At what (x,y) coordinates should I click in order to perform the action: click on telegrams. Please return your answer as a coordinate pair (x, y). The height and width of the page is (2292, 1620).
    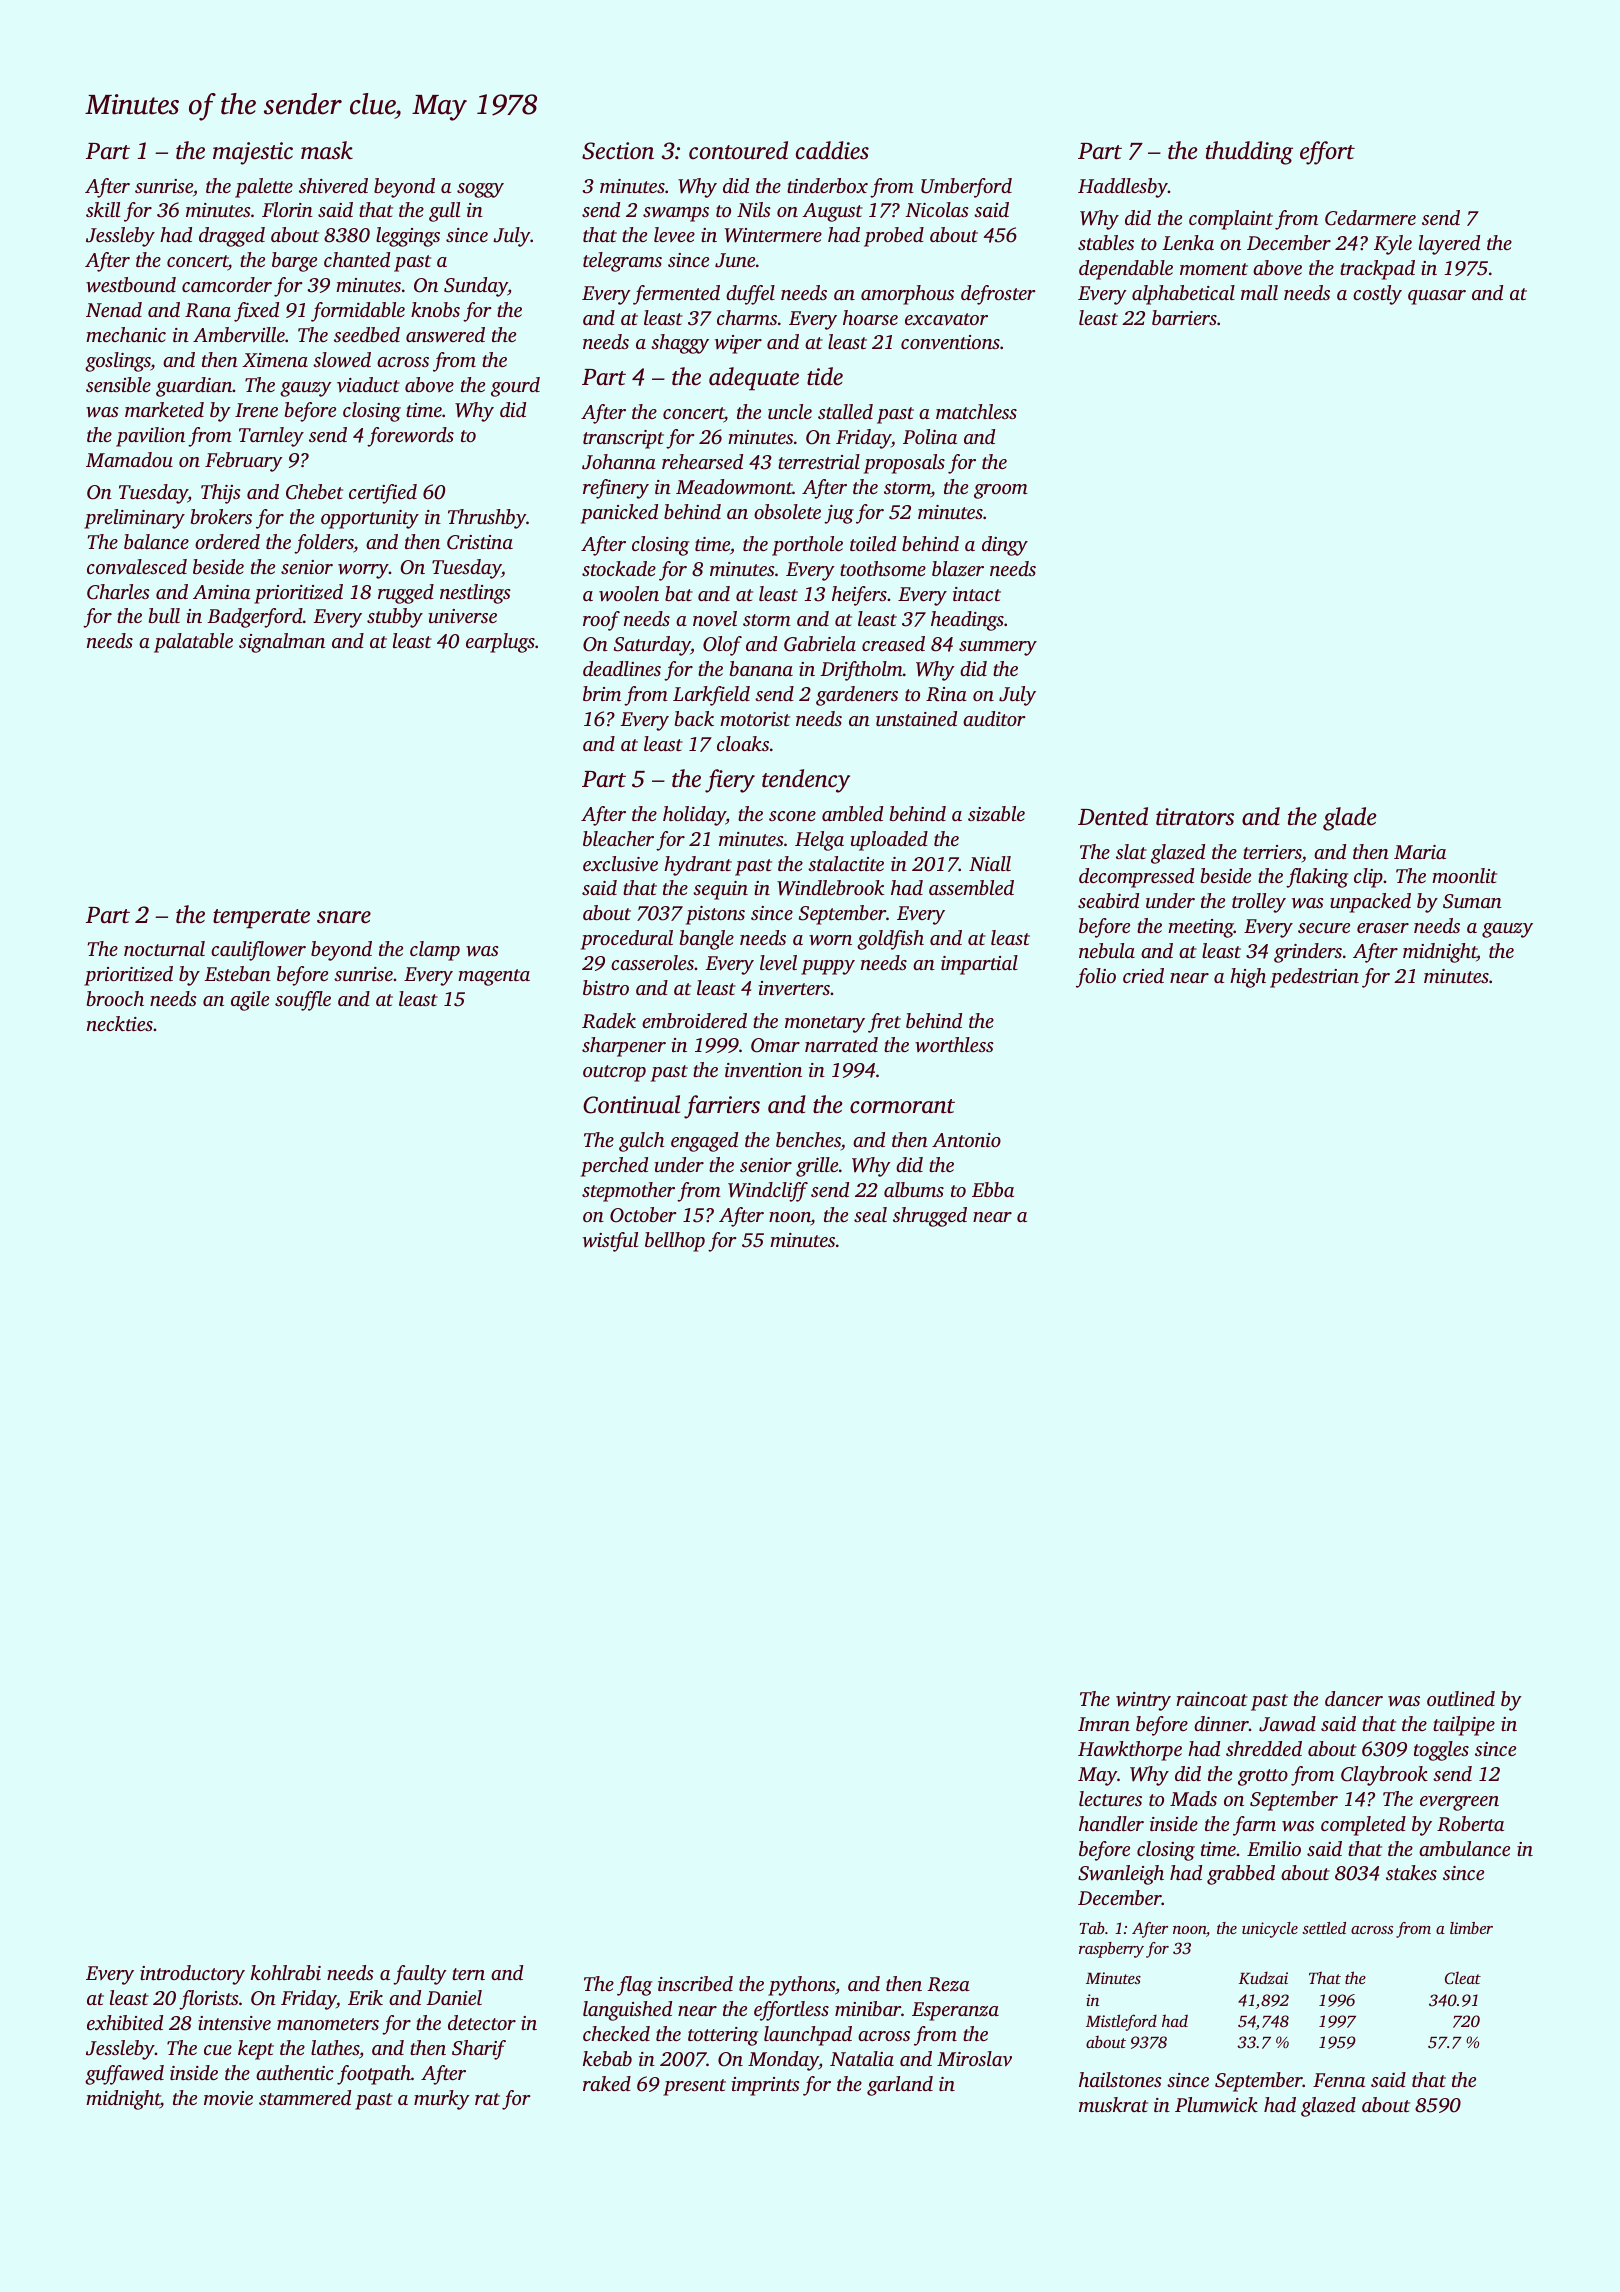
    Looking at the image, I should click on (622, 262).
